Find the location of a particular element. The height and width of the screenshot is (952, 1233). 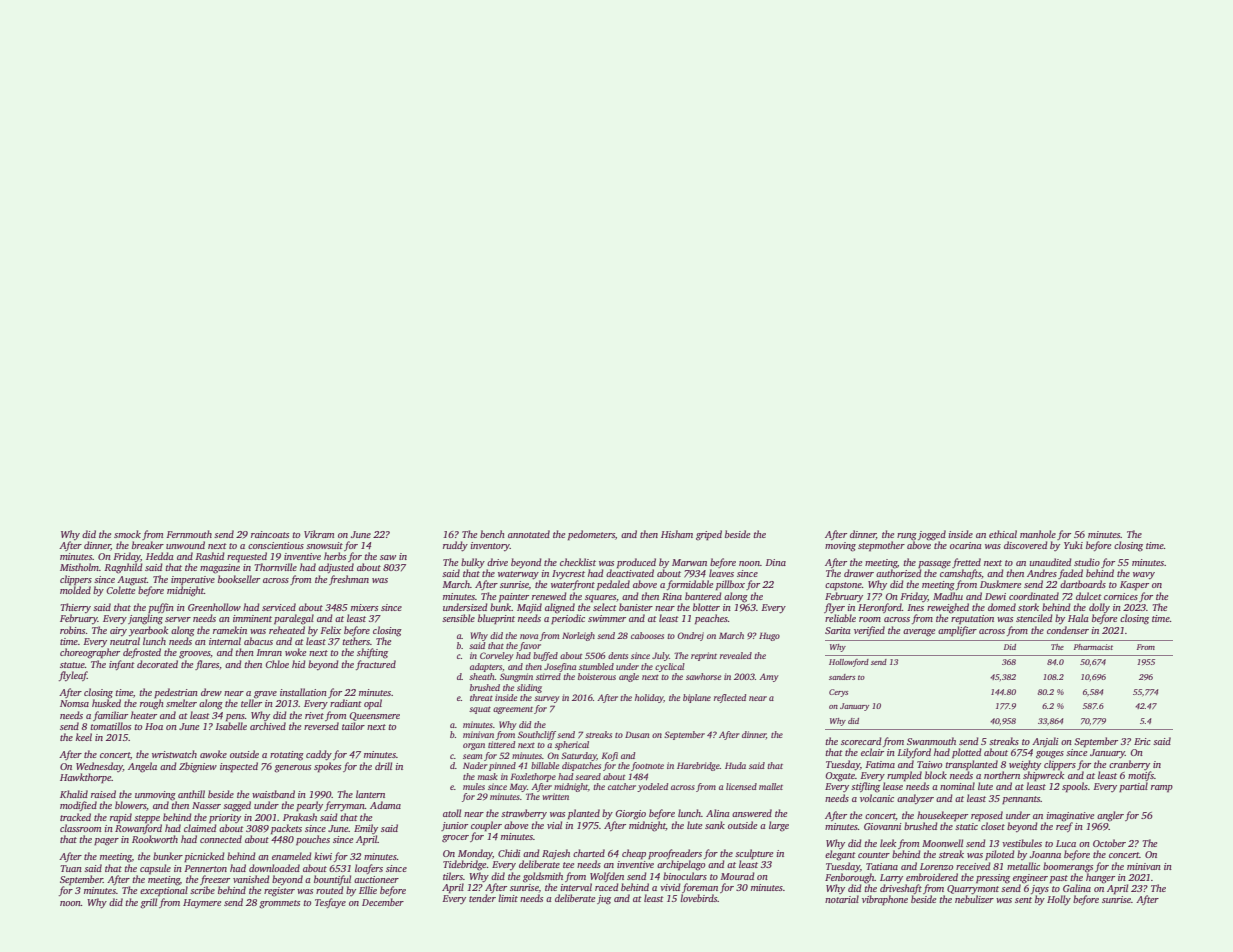

drew is located at coordinates (211, 692).
